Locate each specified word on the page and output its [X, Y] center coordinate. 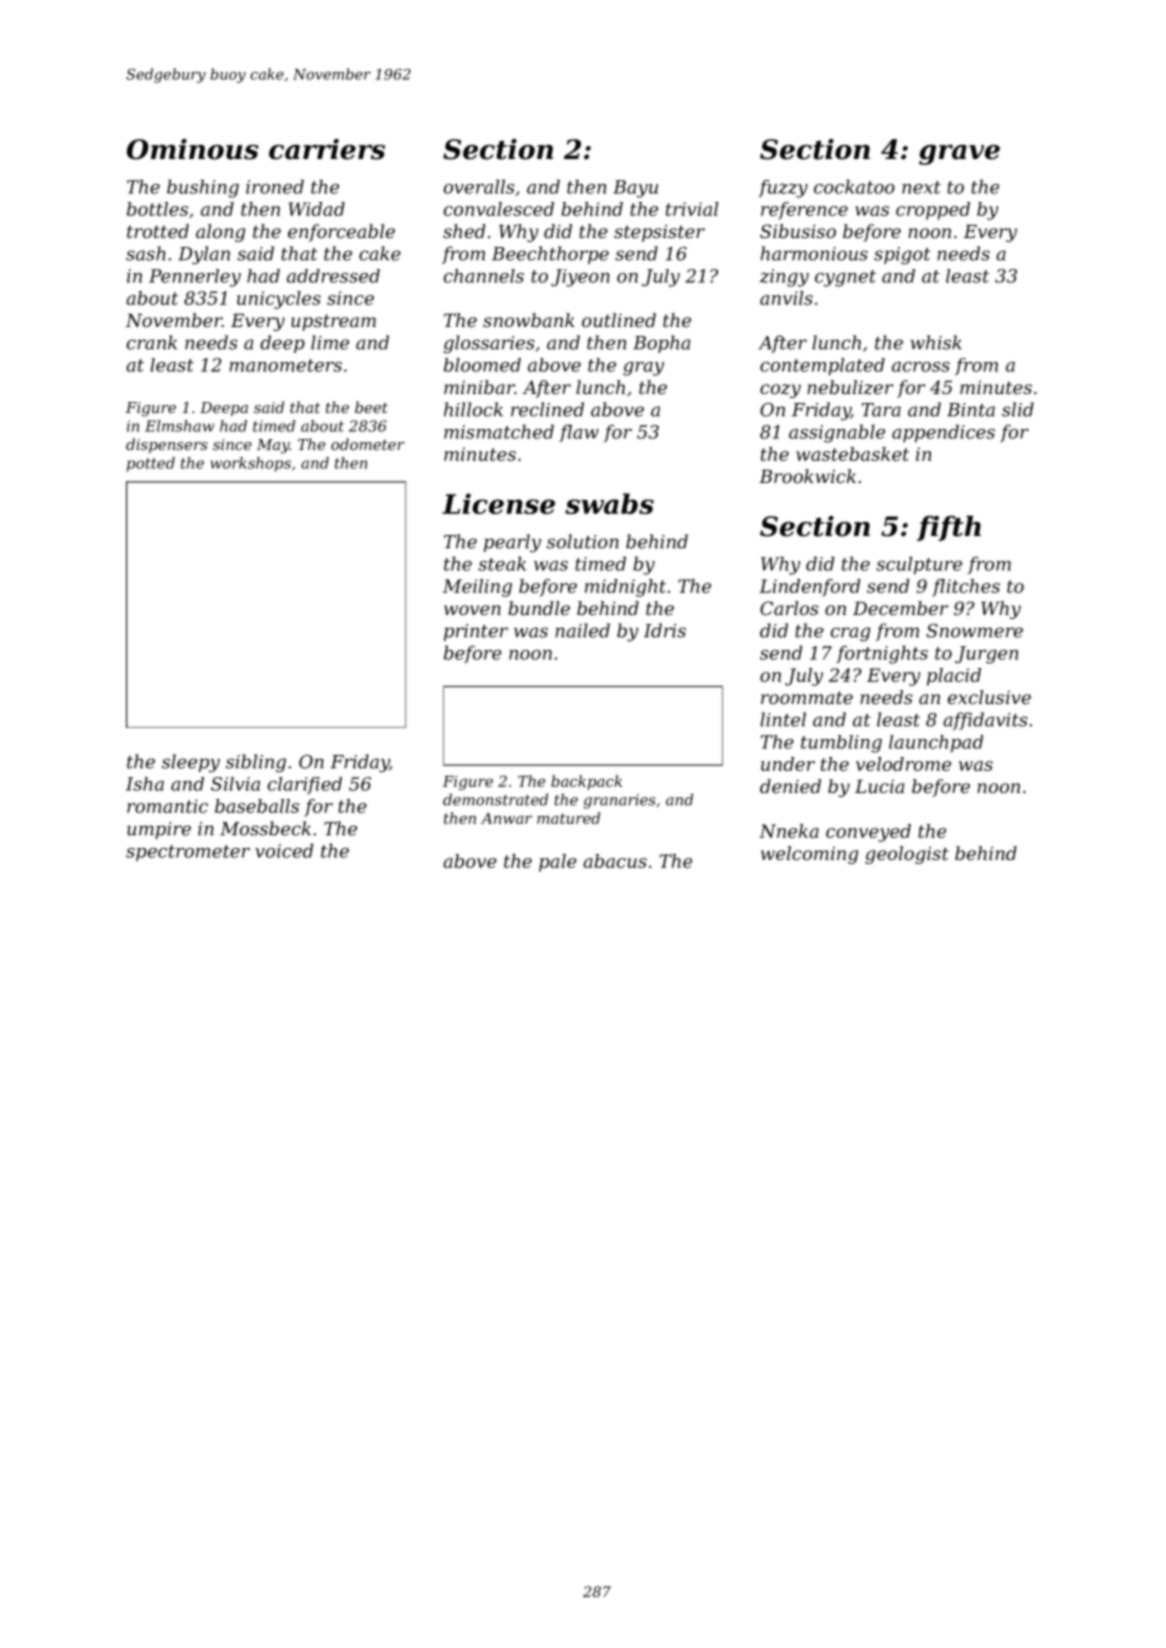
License [498, 503]
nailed [582, 630]
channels [484, 276]
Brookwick [807, 476]
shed [464, 231]
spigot [902, 255]
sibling [256, 763]
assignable [837, 433]
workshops [250, 464]
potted [151, 464]
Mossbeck [265, 828]
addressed [333, 276]
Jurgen [986, 655]
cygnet [845, 278]
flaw [579, 433]
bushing [203, 188]
